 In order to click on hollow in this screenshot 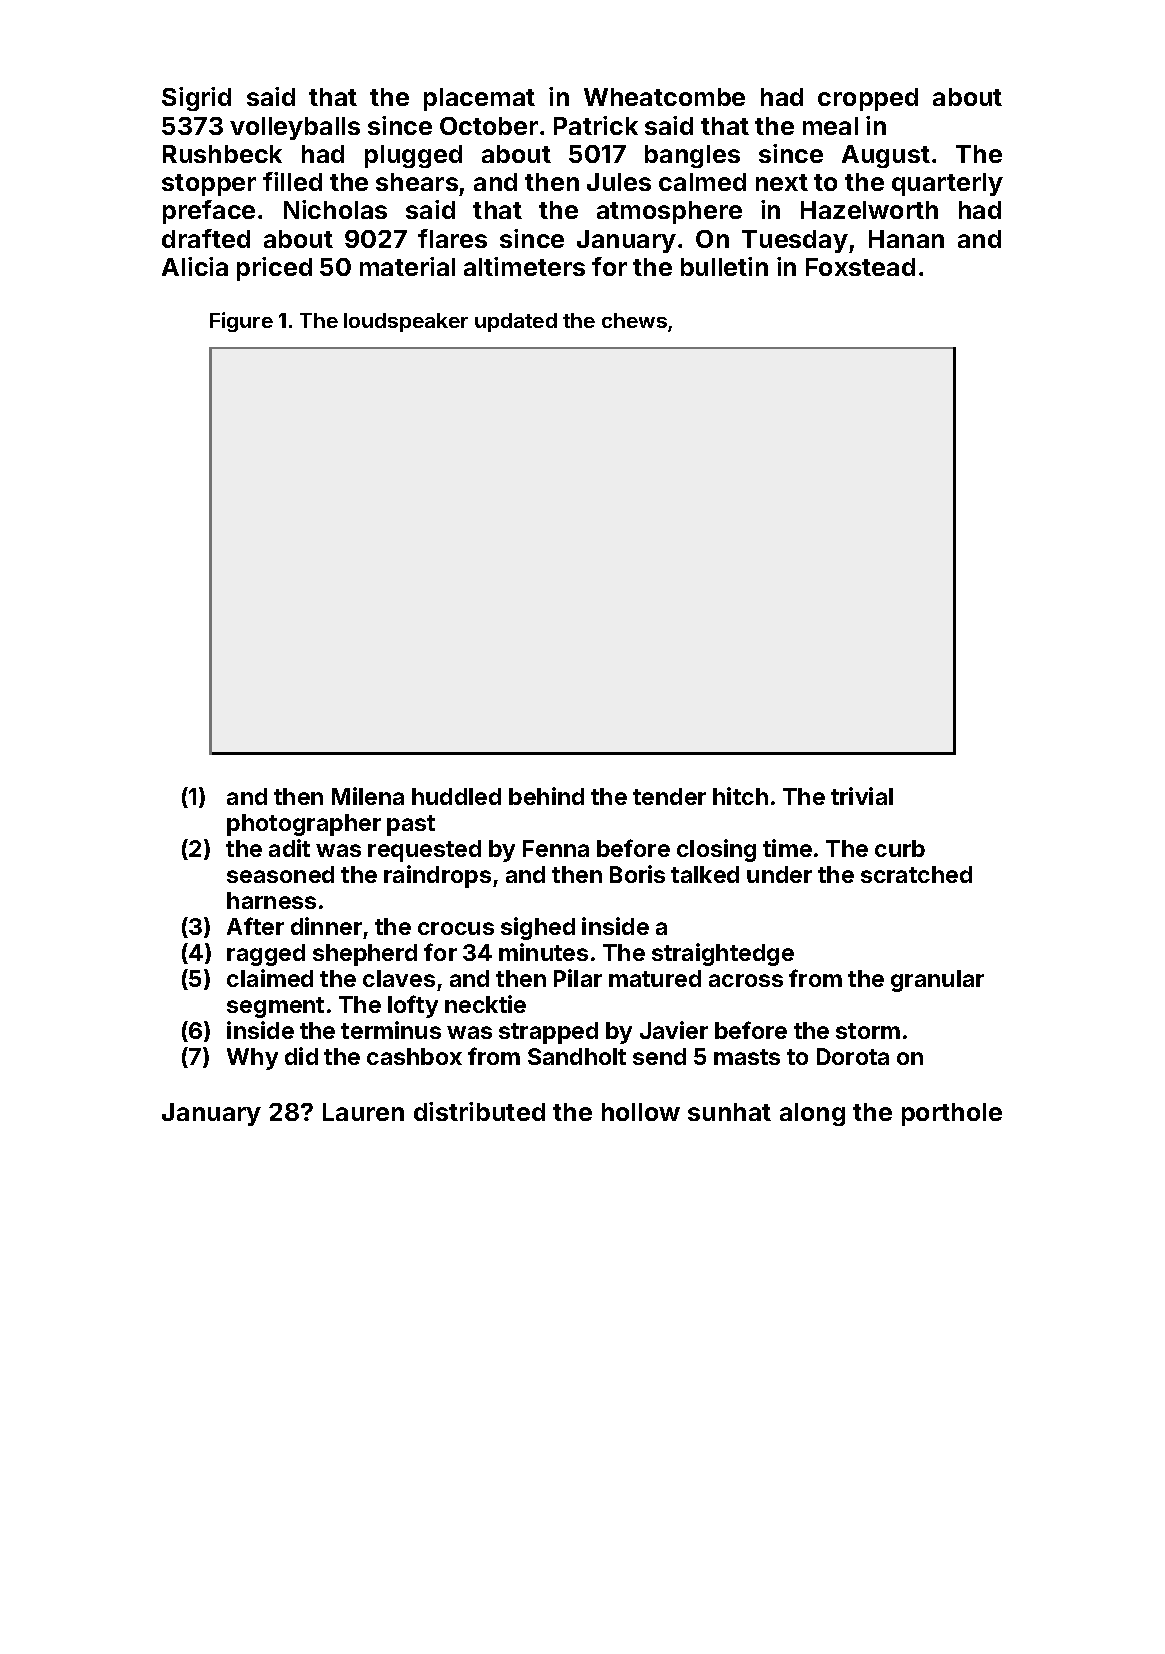, I will do `click(641, 1112)`.
